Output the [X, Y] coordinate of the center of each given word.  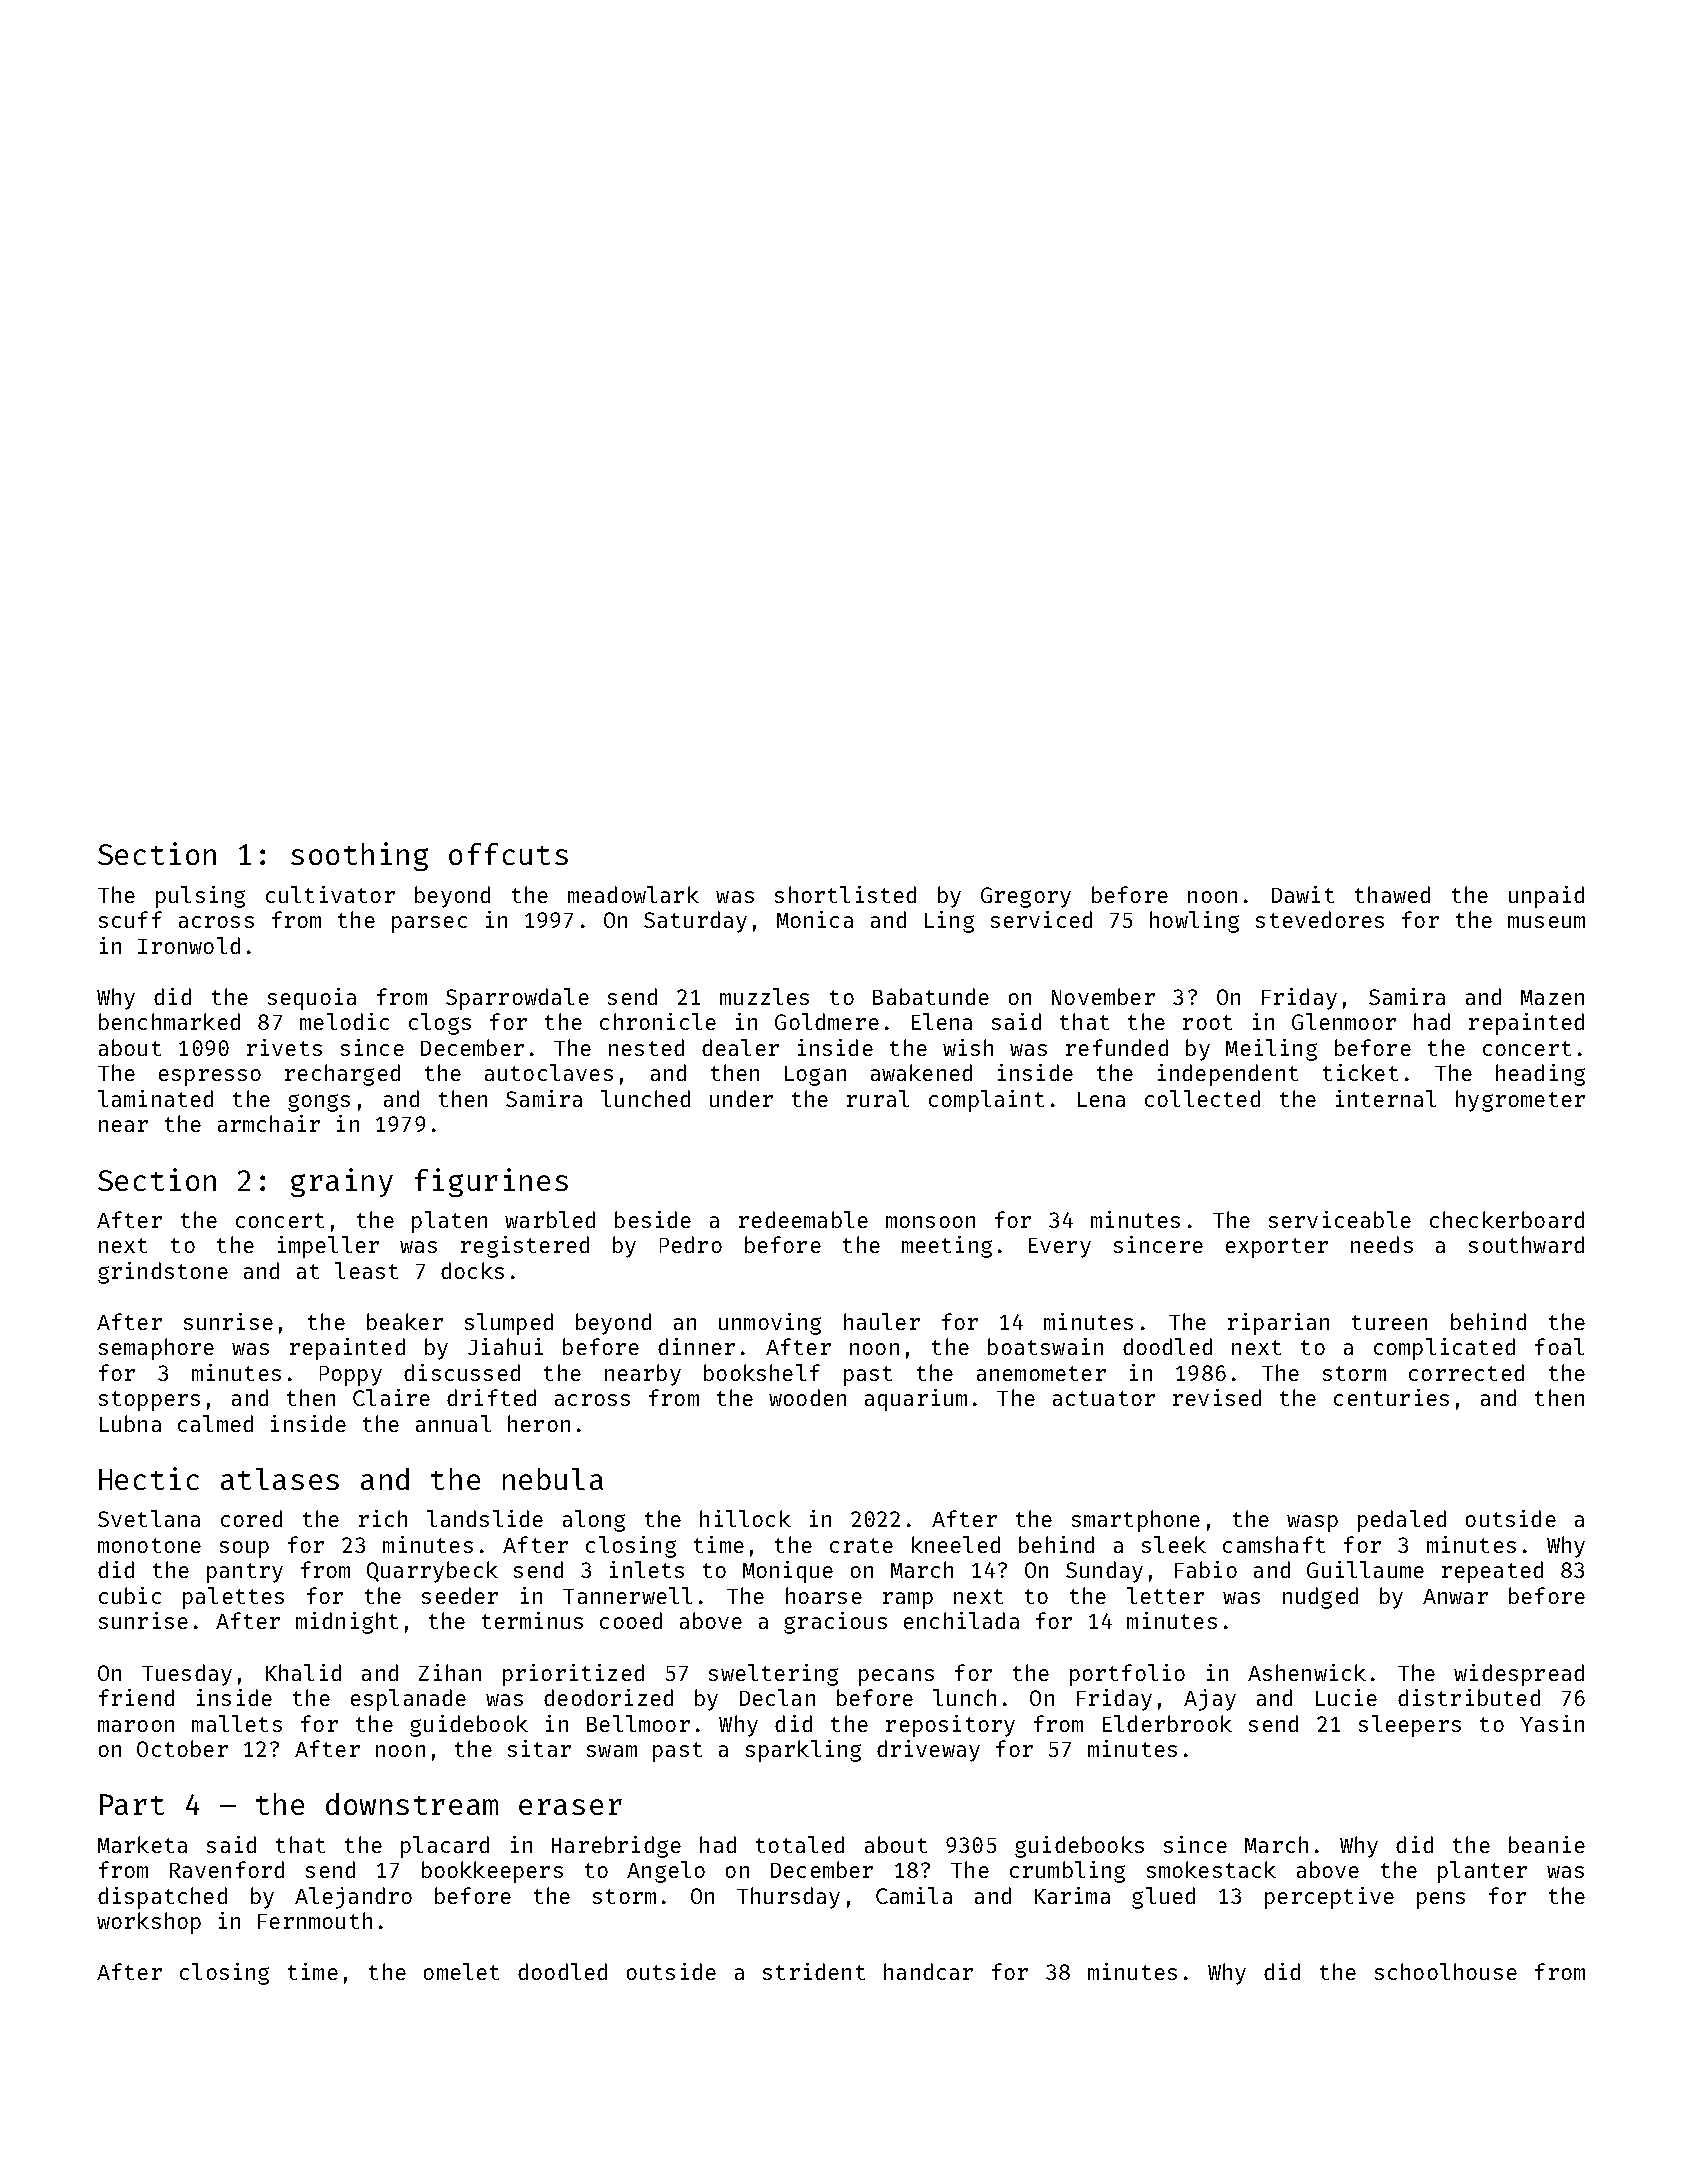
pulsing [200, 897]
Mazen [1552, 997]
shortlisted [845, 894]
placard [445, 1847]
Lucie [1346, 1697]
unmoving [770, 1324]
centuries [1391, 1397]
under [741, 1098]
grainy [342, 1182]
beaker [405, 1321]
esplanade [408, 1700]
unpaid [1546, 897]
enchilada [961, 1620]
